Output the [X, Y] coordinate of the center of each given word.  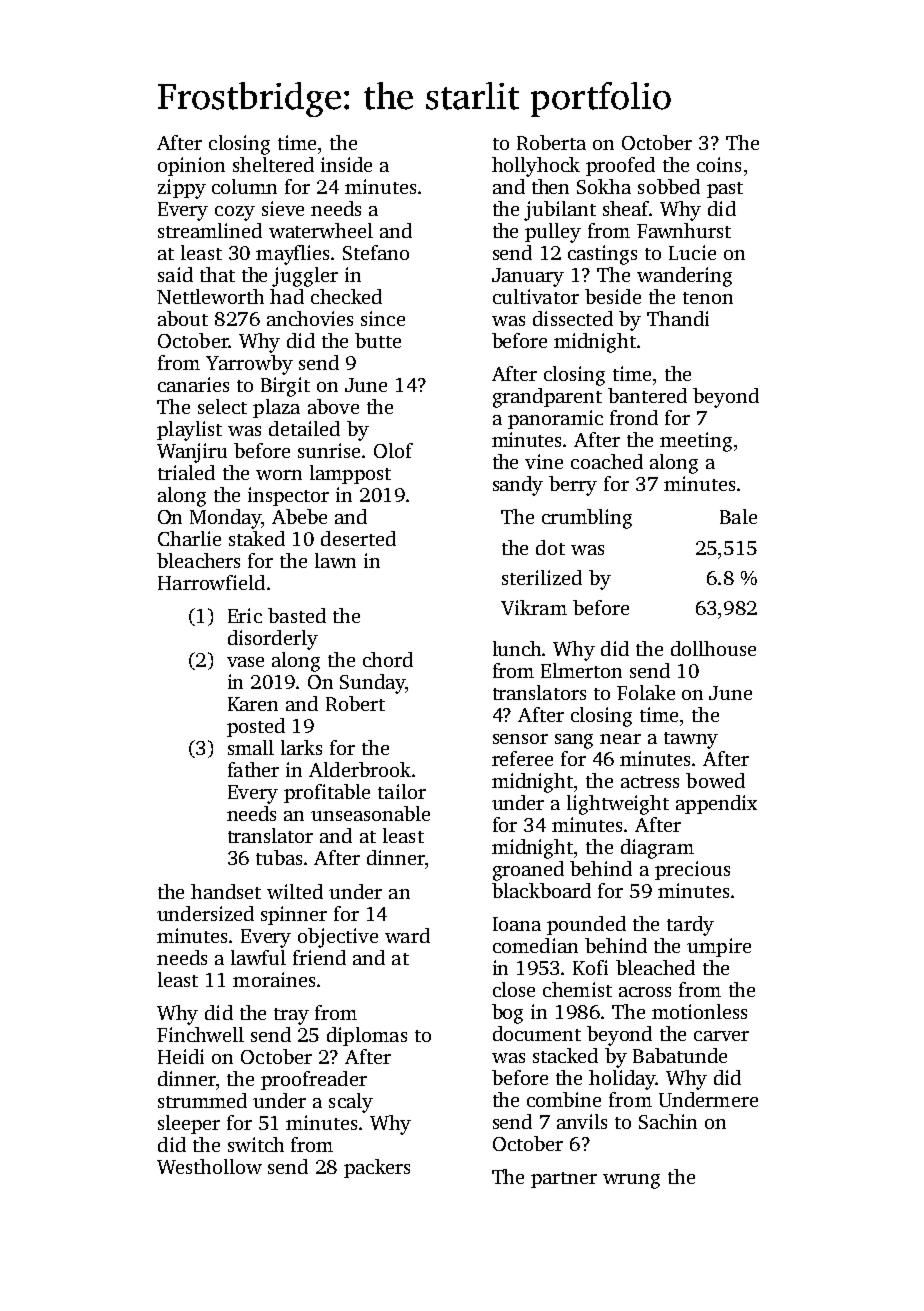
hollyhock [536, 167]
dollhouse [713, 648]
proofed [620, 166]
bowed [715, 780]
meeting [696, 442]
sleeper [189, 1124]
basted [297, 615]
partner [564, 1180]
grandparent [547, 398]
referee [522, 758]
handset [226, 891]
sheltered [273, 164]
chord [388, 659]
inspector [288, 496]
